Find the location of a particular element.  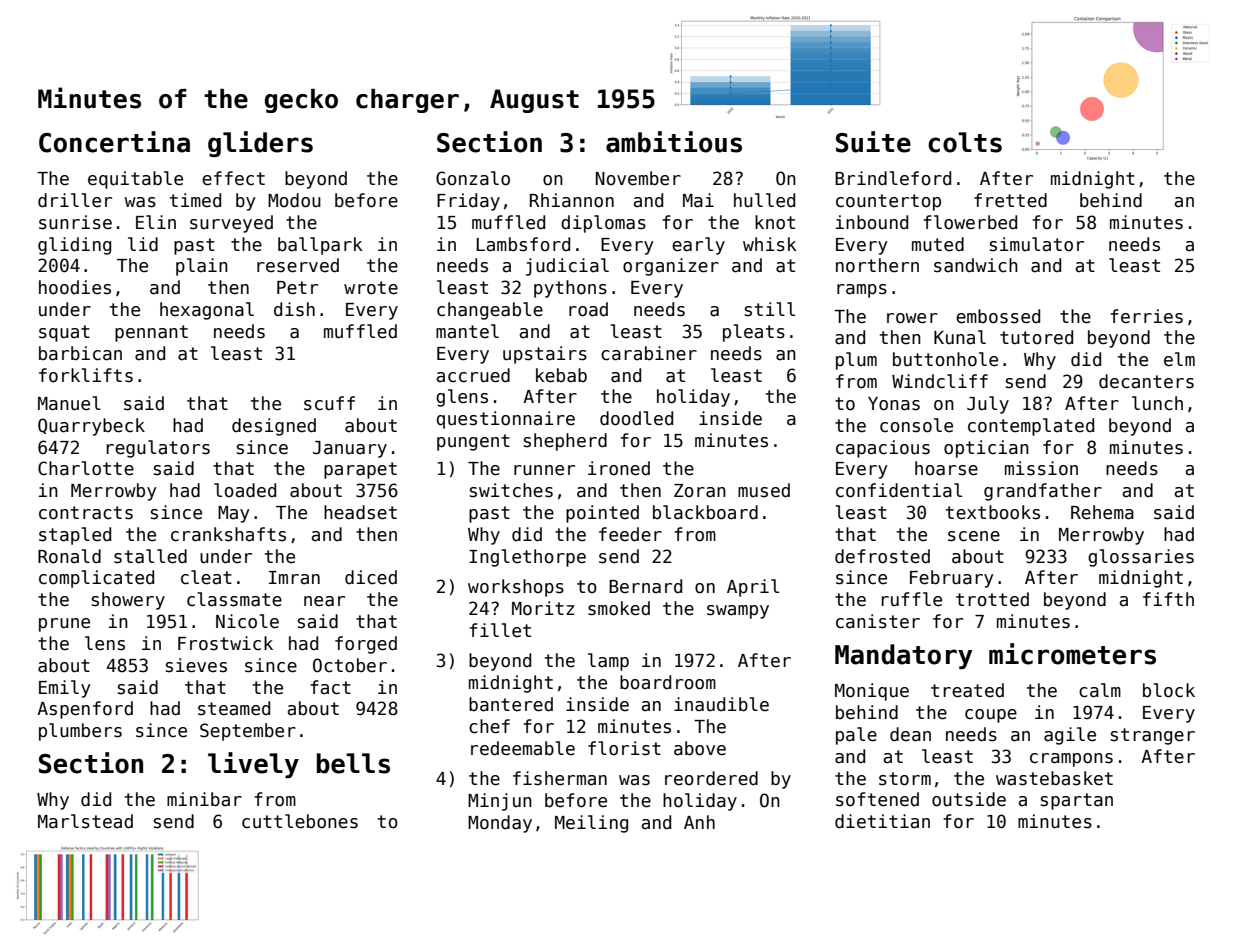

Manuel is located at coordinates (69, 403).
